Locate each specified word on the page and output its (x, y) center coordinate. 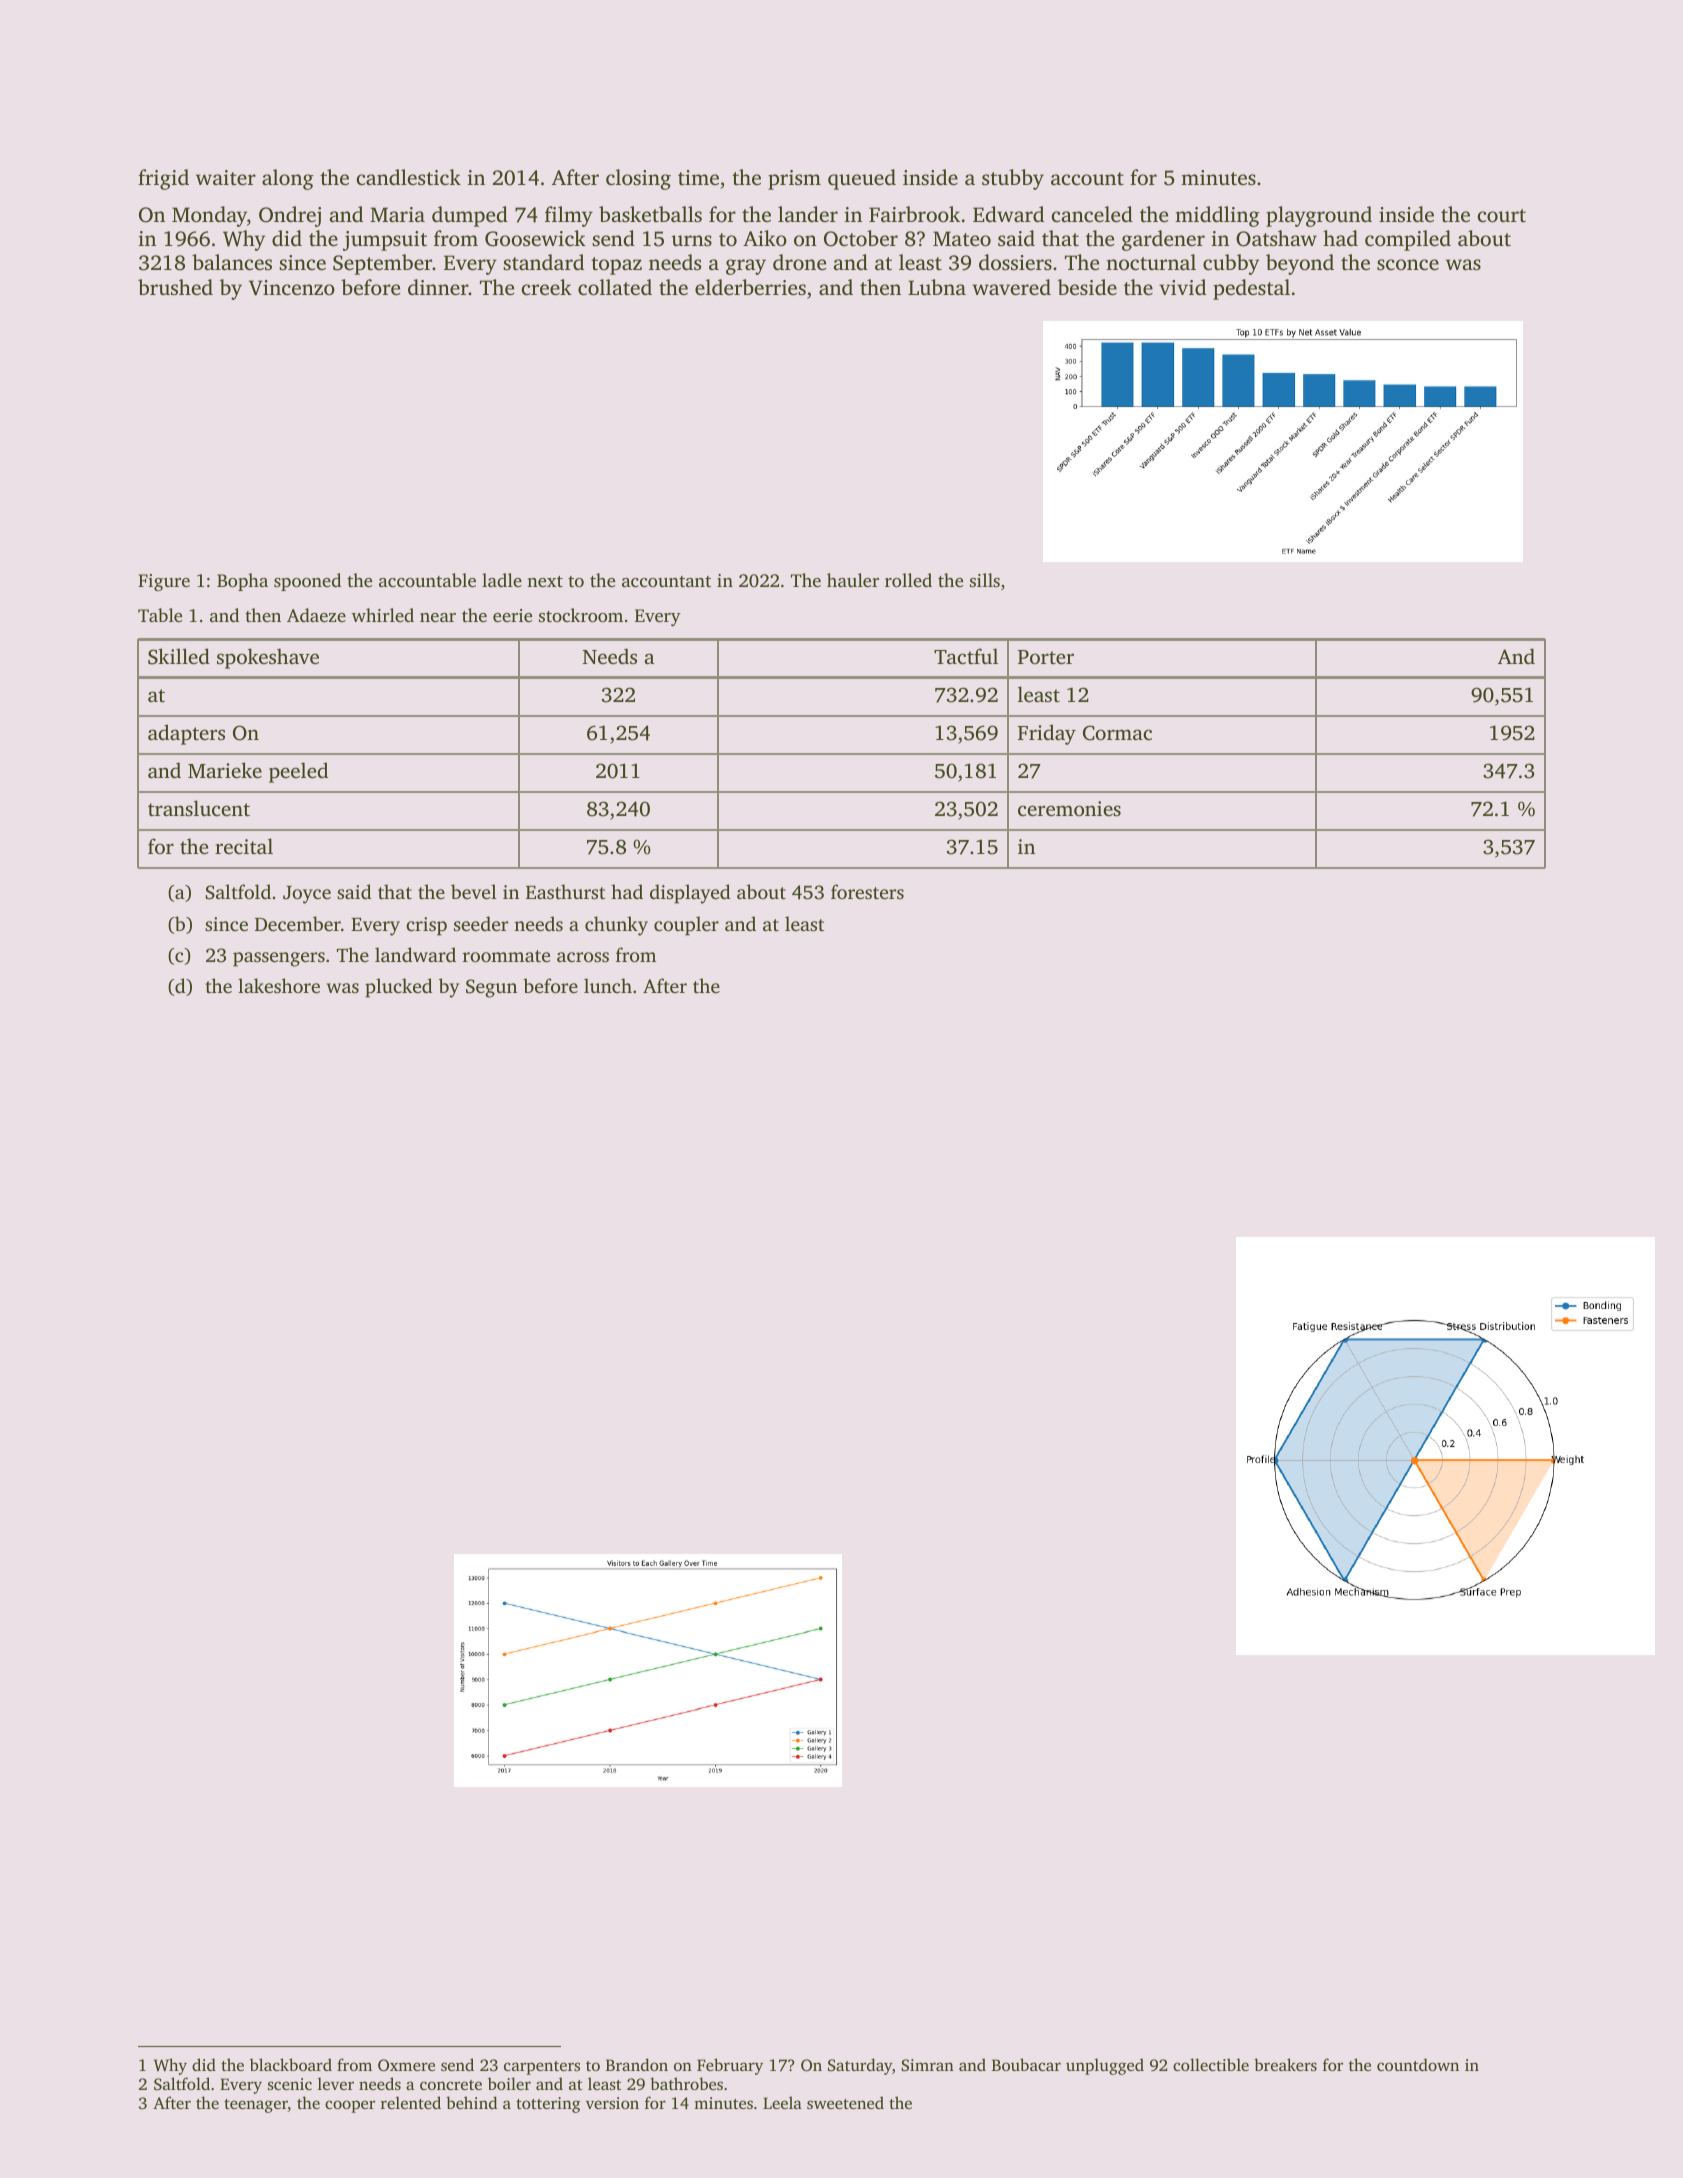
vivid (1182, 287)
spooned (307, 582)
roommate (506, 956)
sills (985, 580)
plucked (398, 988)
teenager (256, 2106)
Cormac (1117, 733)
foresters (867, 891)
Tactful (966, 656)
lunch (608, 985)
